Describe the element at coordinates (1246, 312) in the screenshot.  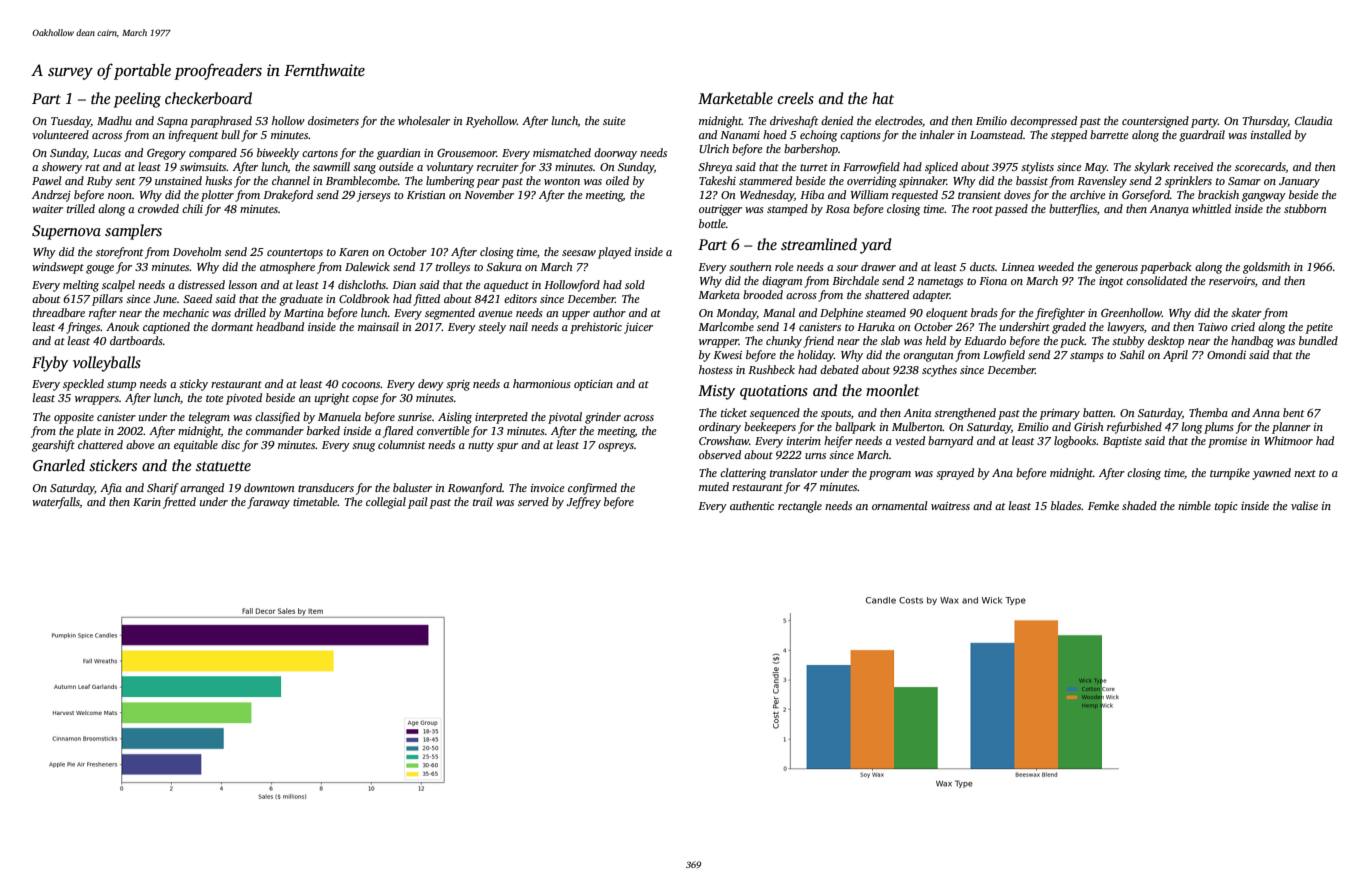
I see `skater` at that location.
